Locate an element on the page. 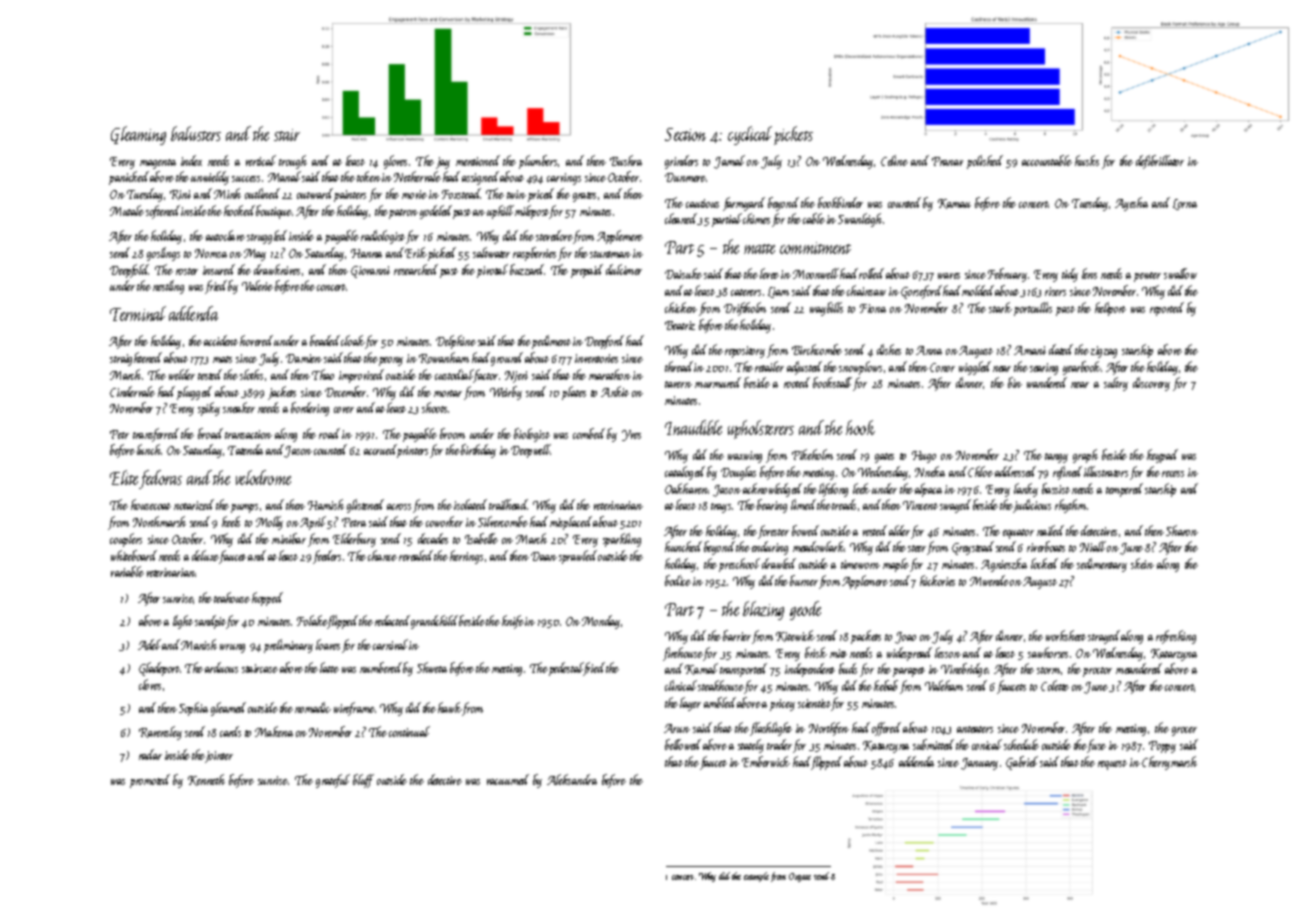 The width and height of the image is (1308, 924). balusters is located at coordinates (196, 133).
